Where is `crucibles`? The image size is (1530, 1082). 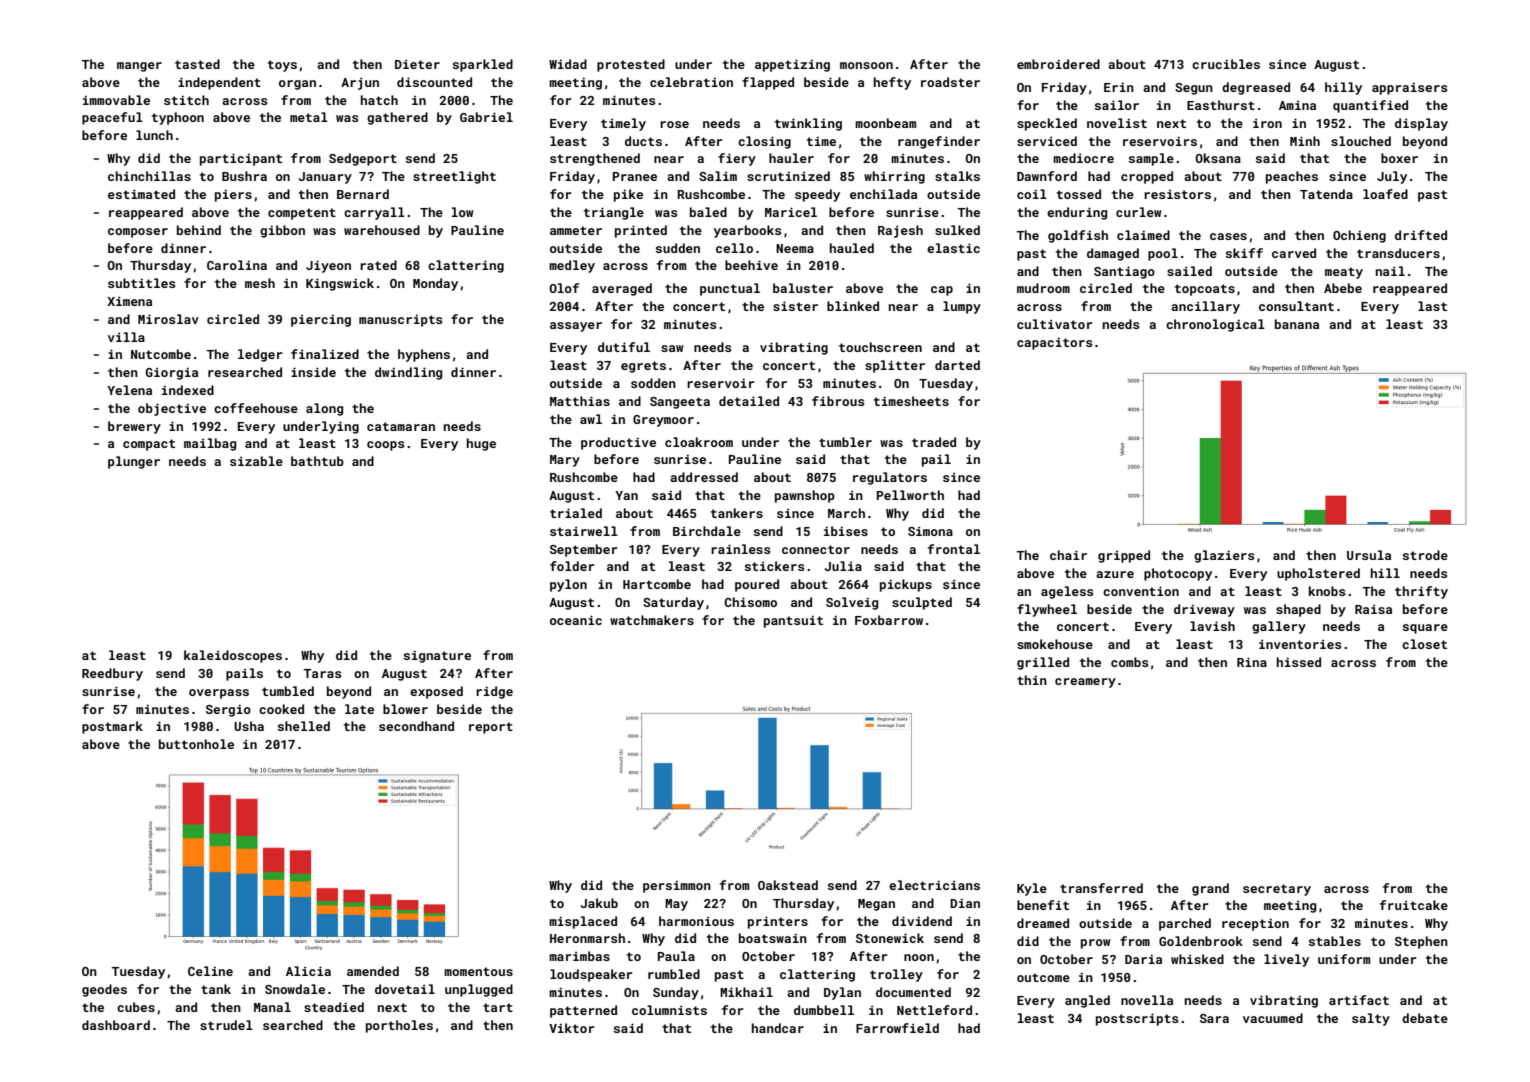 crucibles is located at coordinates (1226, 64).
